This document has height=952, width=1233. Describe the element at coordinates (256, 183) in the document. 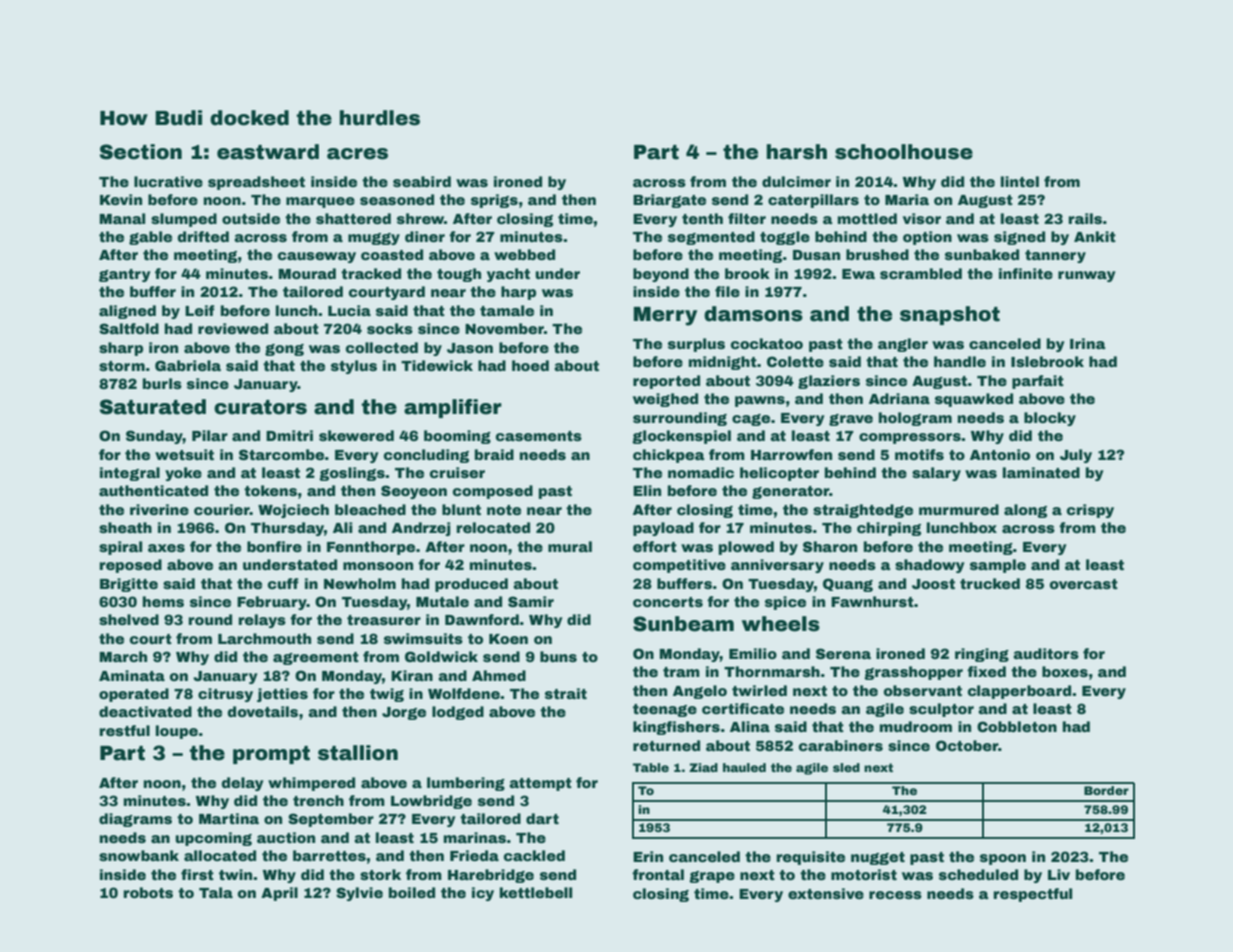

I see `spreadsheet` at that location.
